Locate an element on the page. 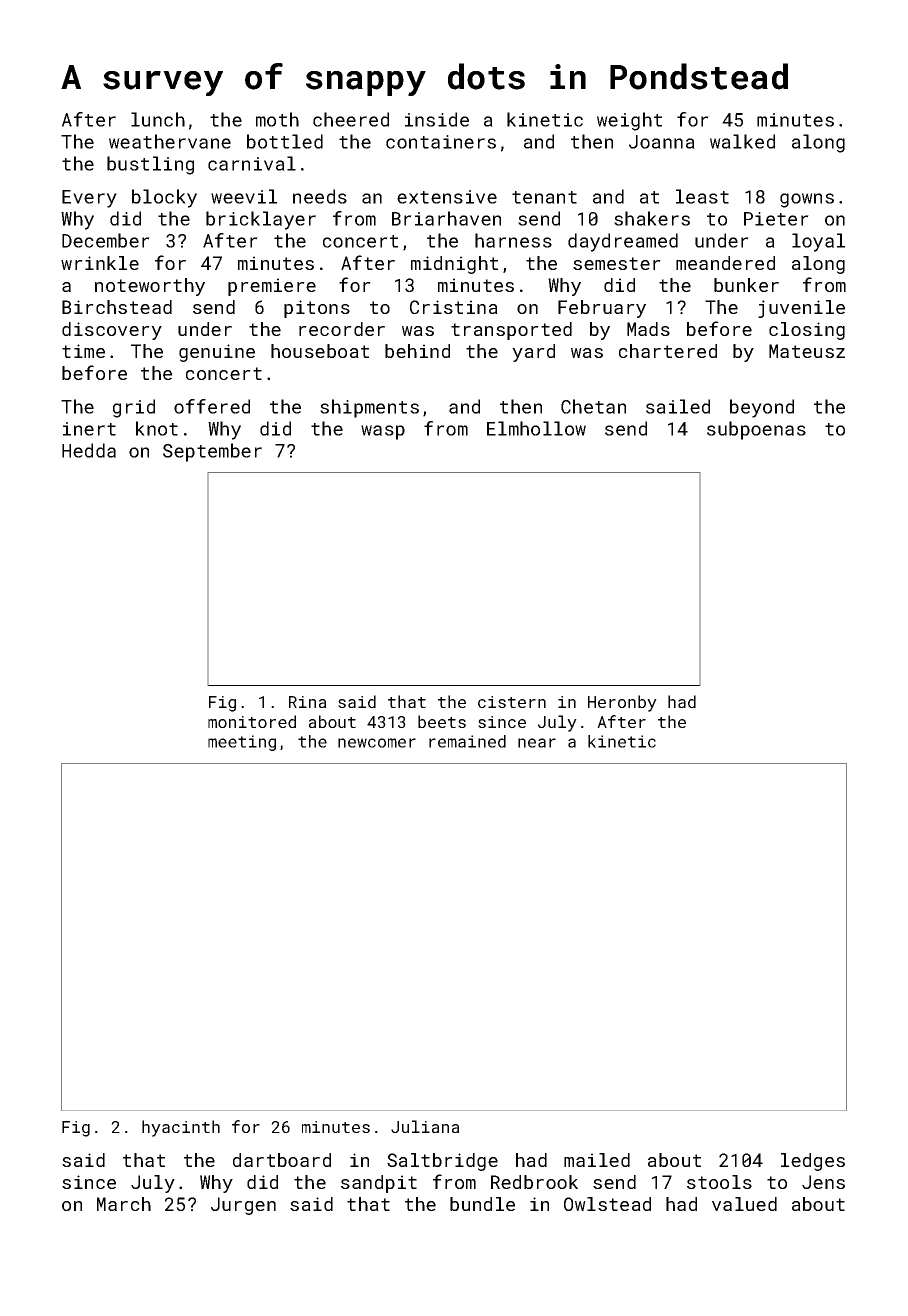 Image resolution: width=908 pixels, height=1316 pixels. Jurgen is located at coordinates (243, 1206).
